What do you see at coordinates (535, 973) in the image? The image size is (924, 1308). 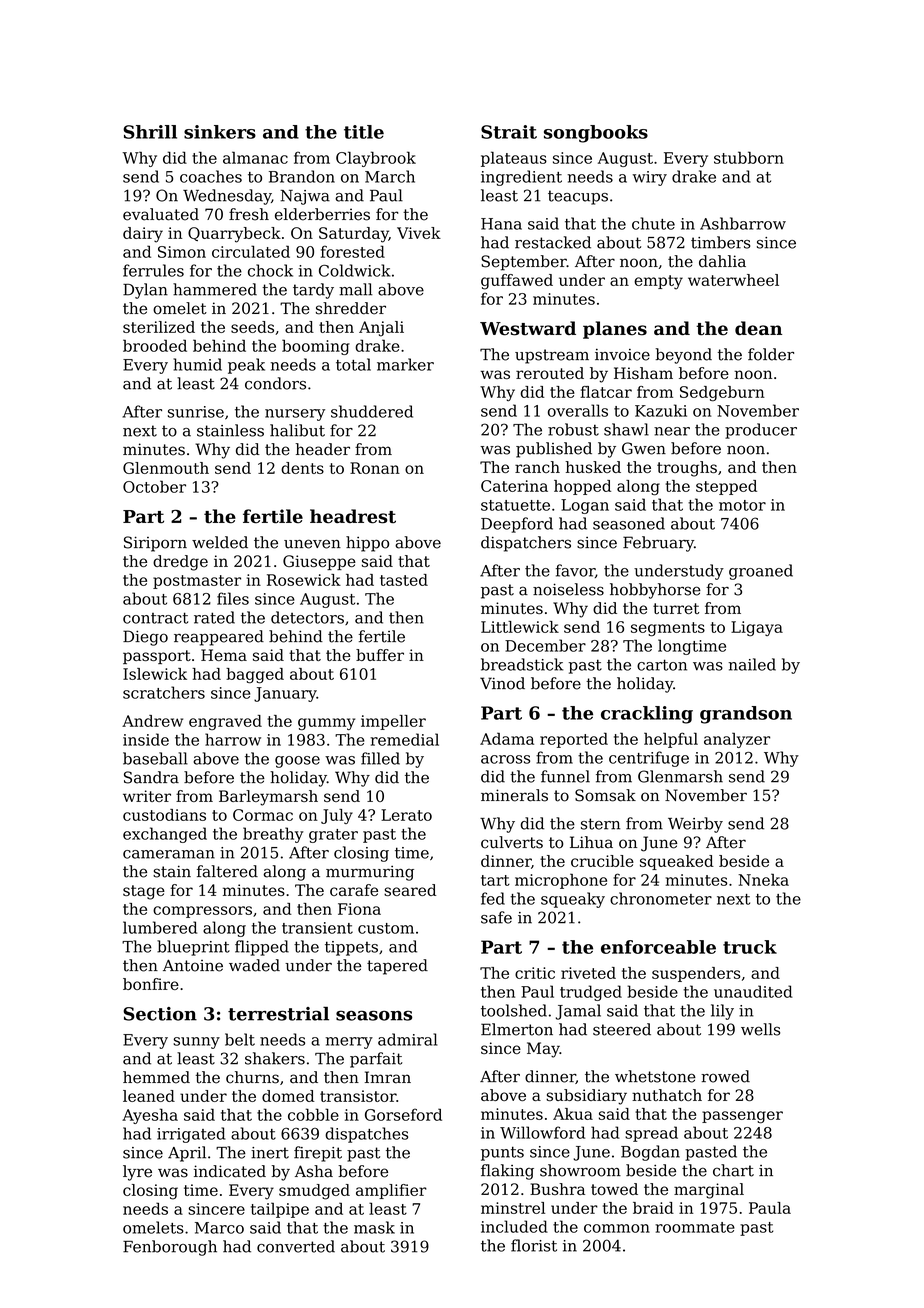 I see `critic` at bounding box center [535, 973].
